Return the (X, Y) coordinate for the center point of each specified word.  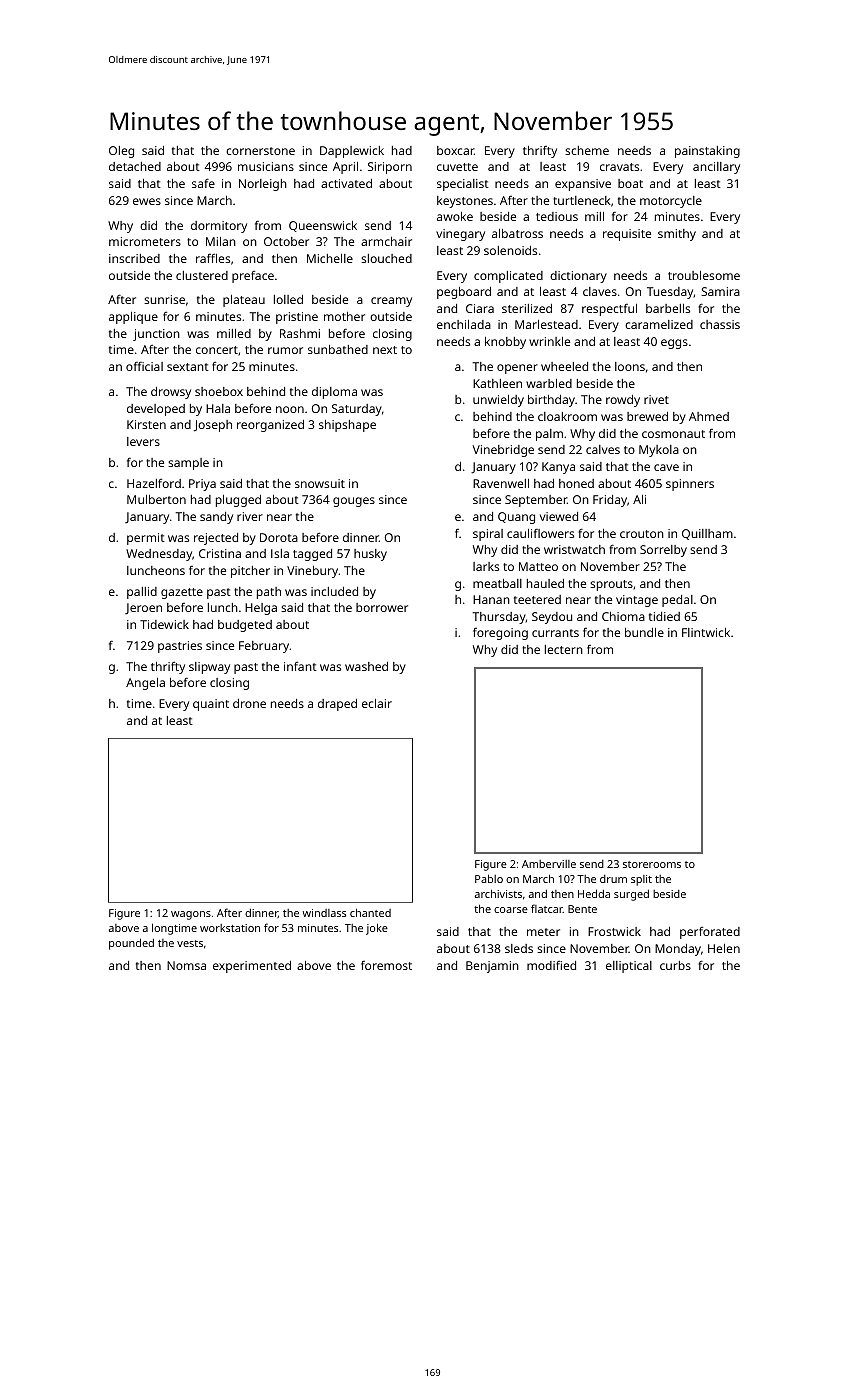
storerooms (652, 864)
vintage (637, 601)
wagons (191, 915)
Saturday (357, 410)
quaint (211, 705)
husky (370, 555)
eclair (377, 703)
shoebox (219, 391)
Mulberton (156, 499)
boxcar (455, 150)
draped (337, 705)
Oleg (121, 152)
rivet (656, 399)
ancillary (716, 168)
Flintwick (706, 632)
